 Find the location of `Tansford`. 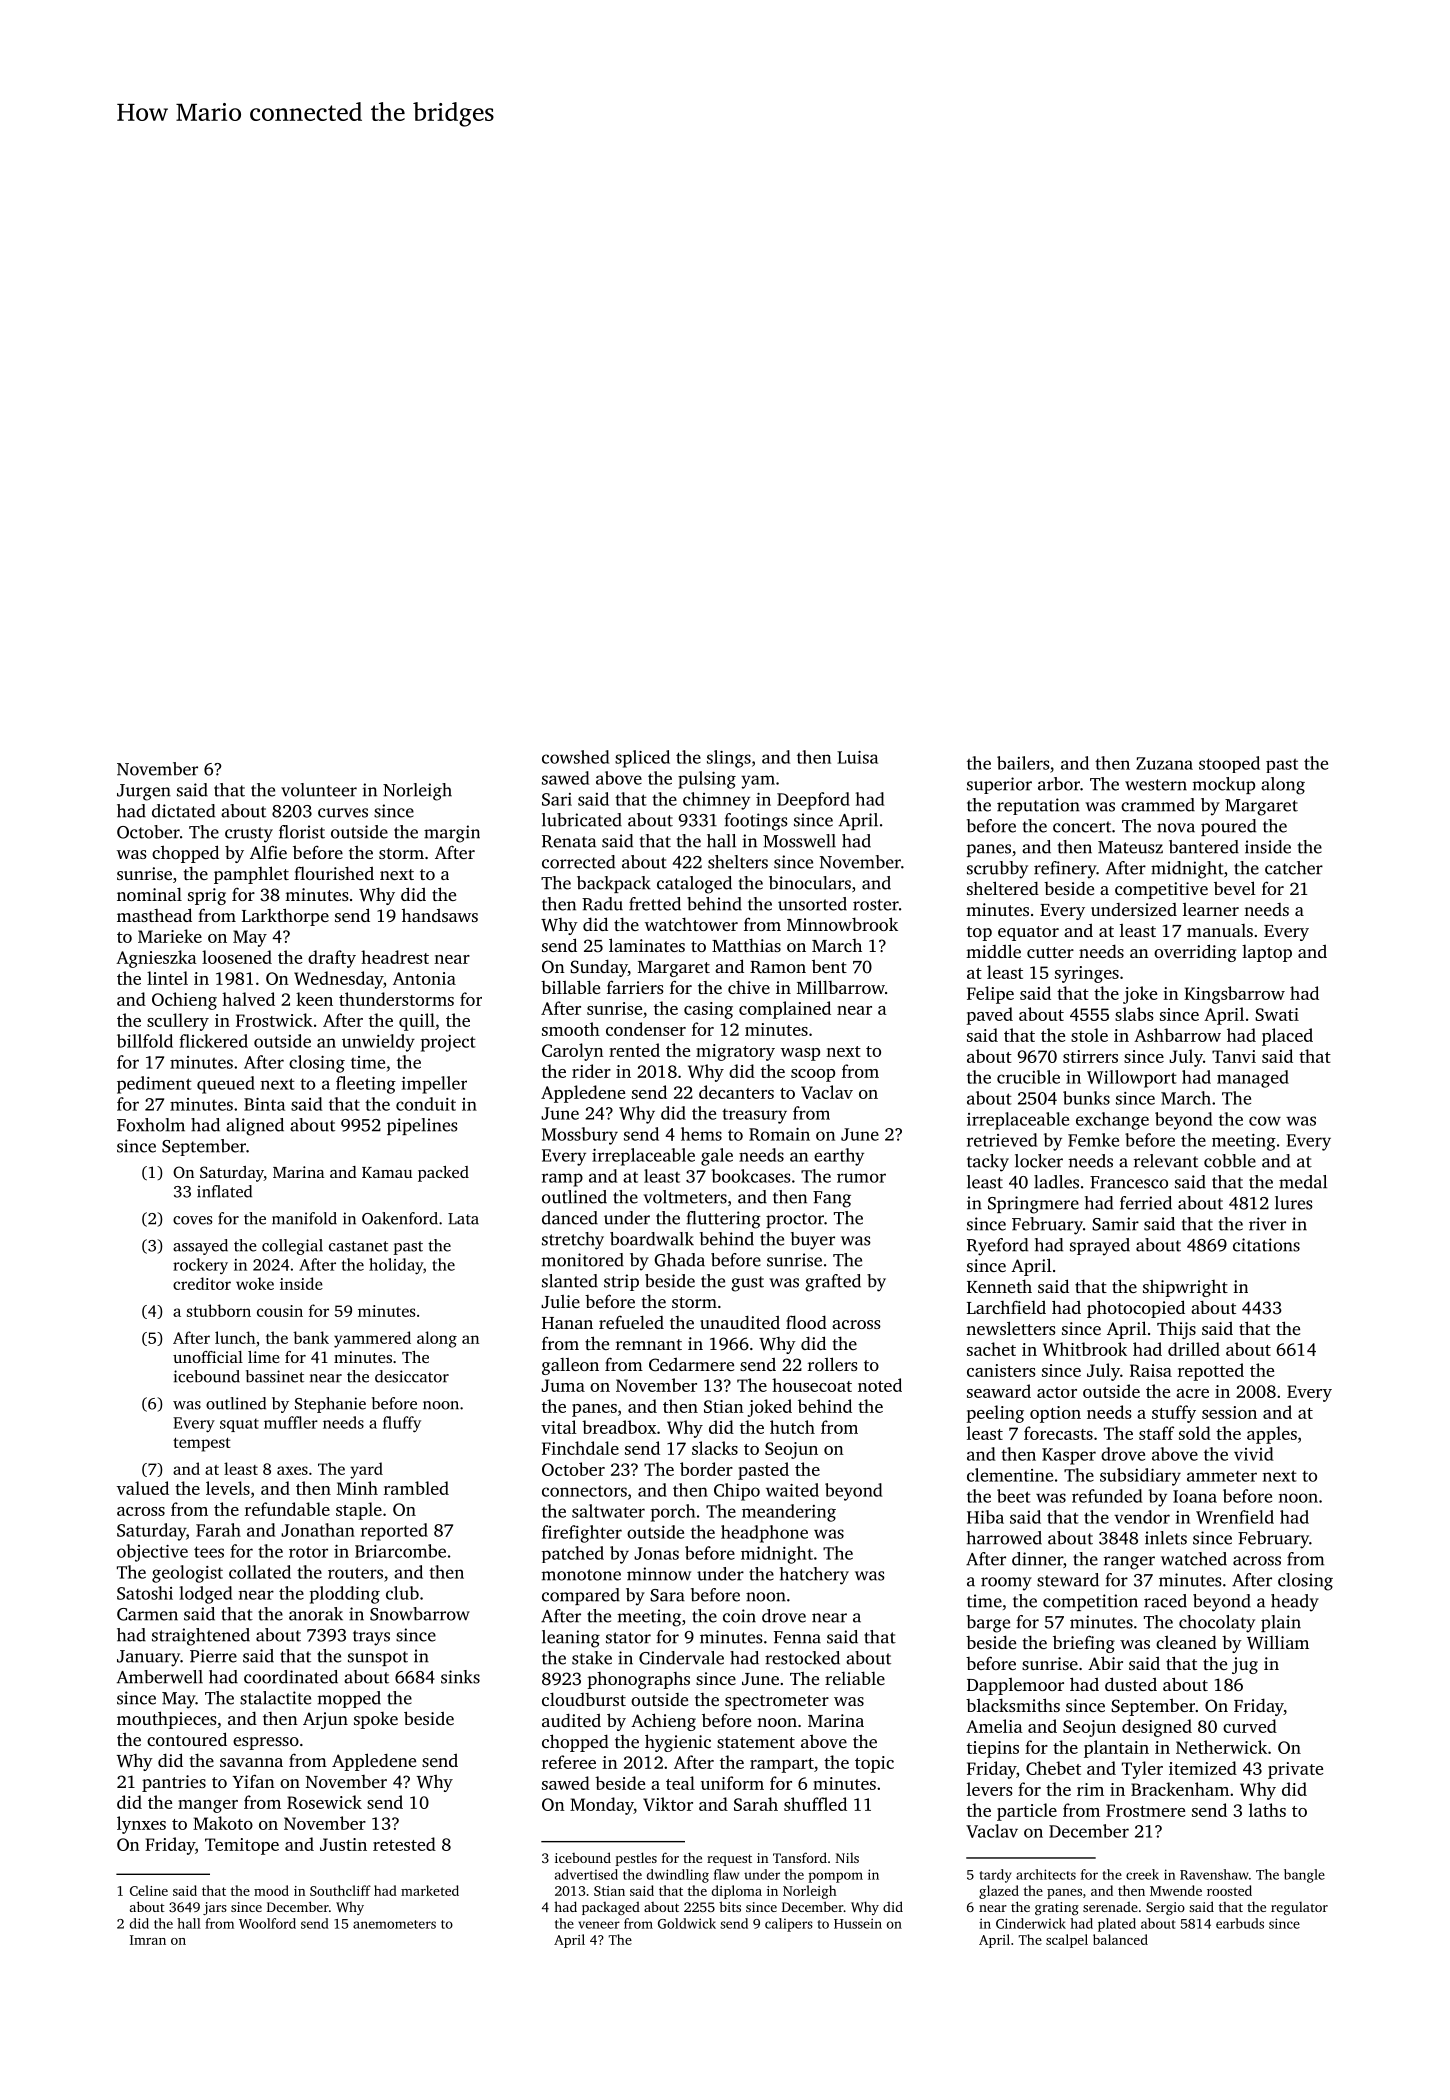

Tansford is located at coordinates (800, 1857).
